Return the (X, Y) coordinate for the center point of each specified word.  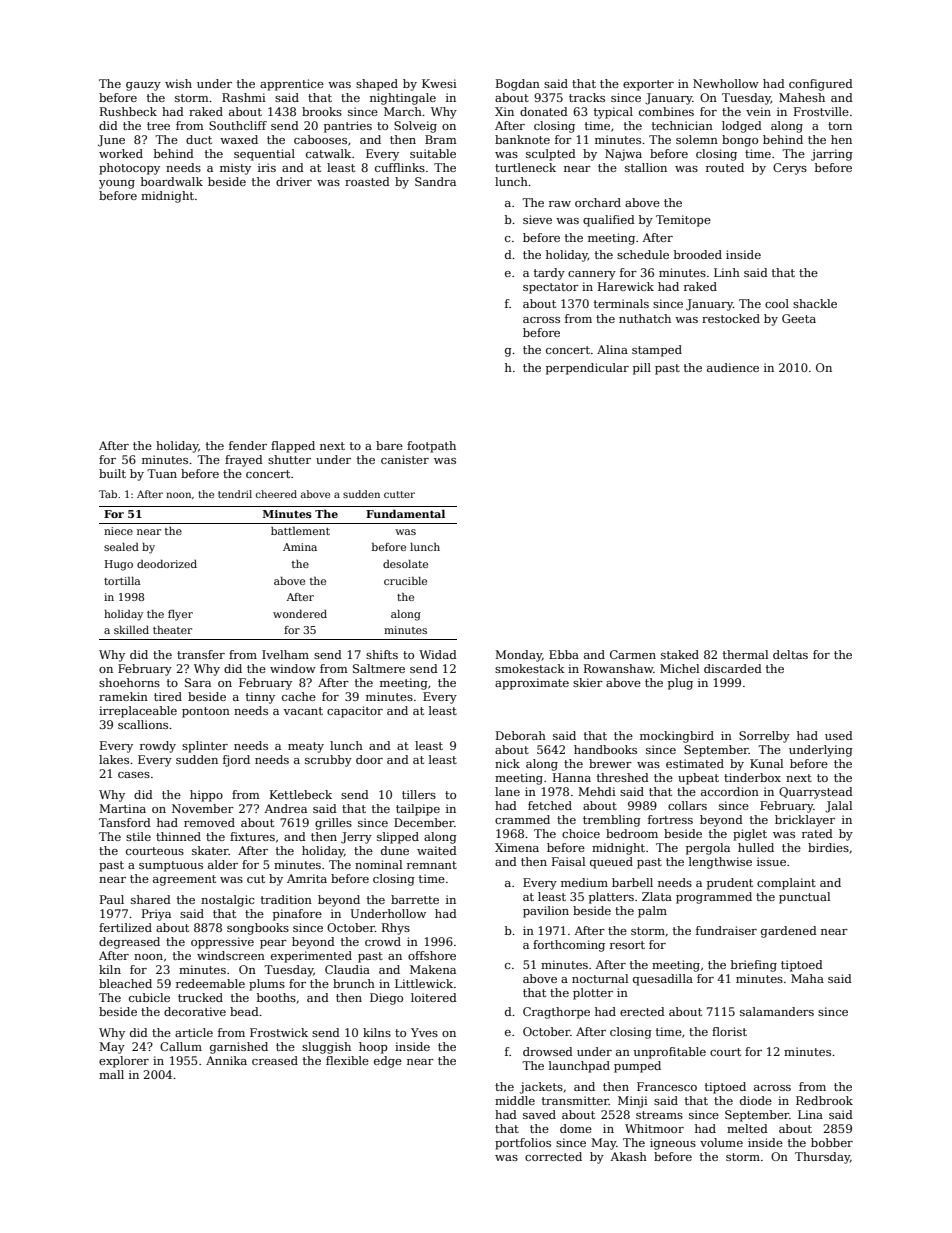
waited (437, 850)
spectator (551, 288)
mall (111, 1074)
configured (821, 85)
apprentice (292, 85)
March (403, 111)
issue (771, 861)
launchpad (579, 1067)
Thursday (822, 1158)
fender (248, 445)
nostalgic (227, 901)
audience (733, 367)
